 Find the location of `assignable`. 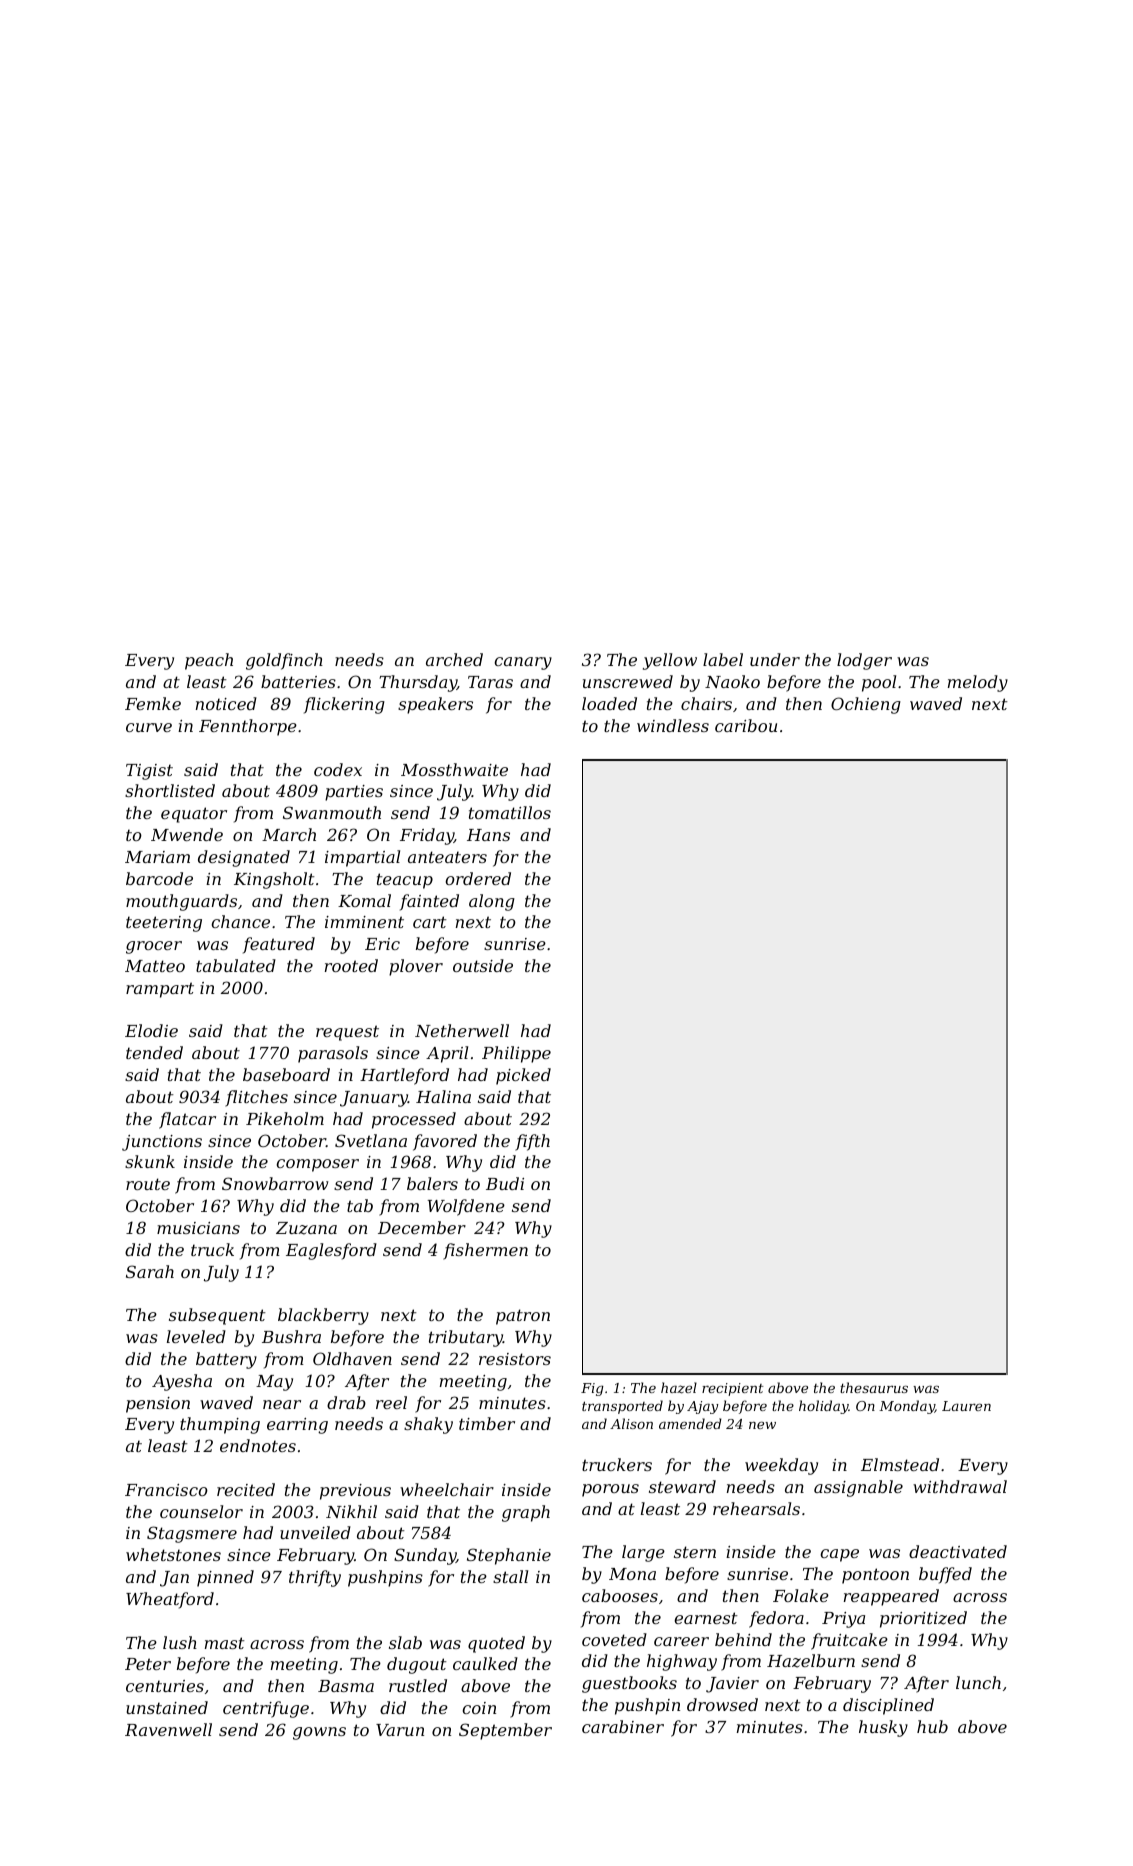

assignable is located at coordinates (858, 1488).
